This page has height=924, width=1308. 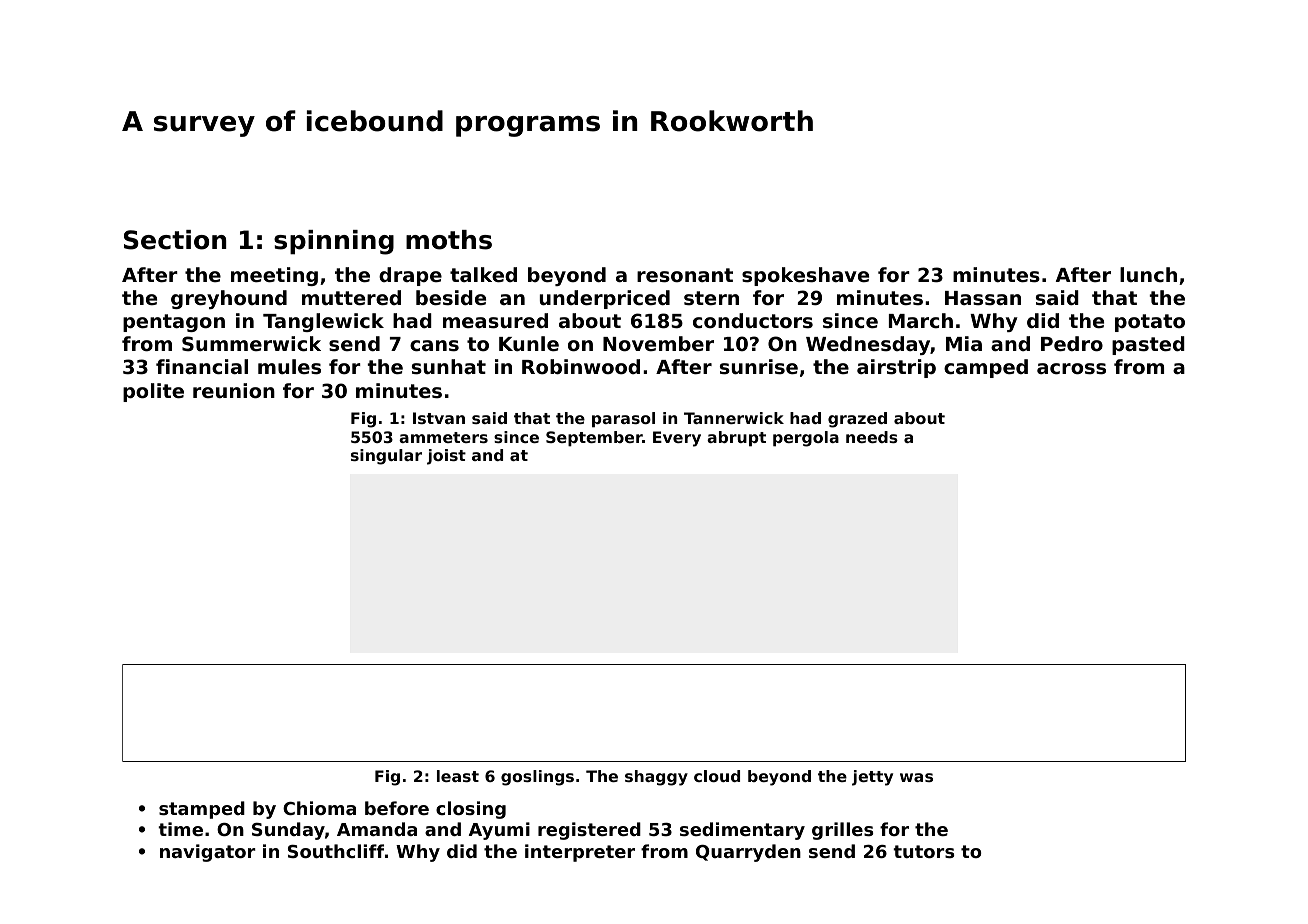 I want to click on singular, so click(x=386, y=457).
